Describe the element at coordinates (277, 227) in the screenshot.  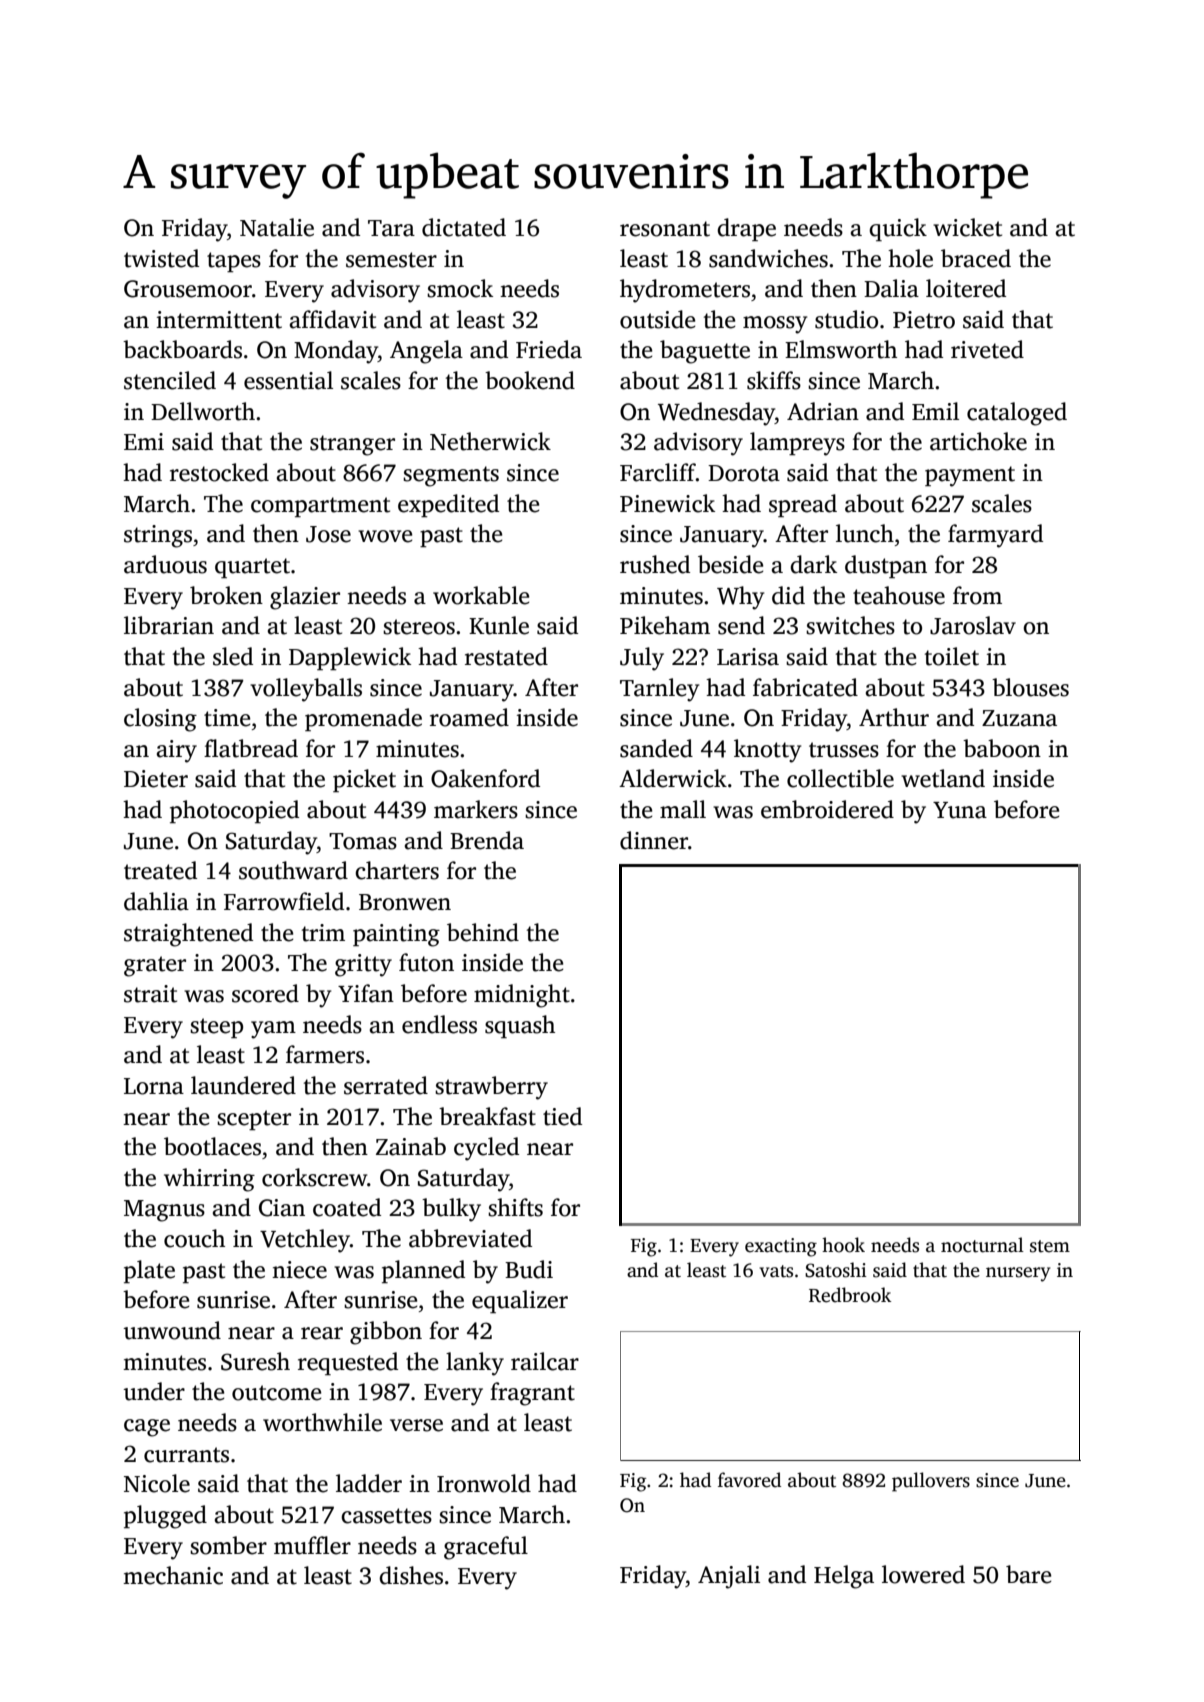
I see `Natalie` at that location.
